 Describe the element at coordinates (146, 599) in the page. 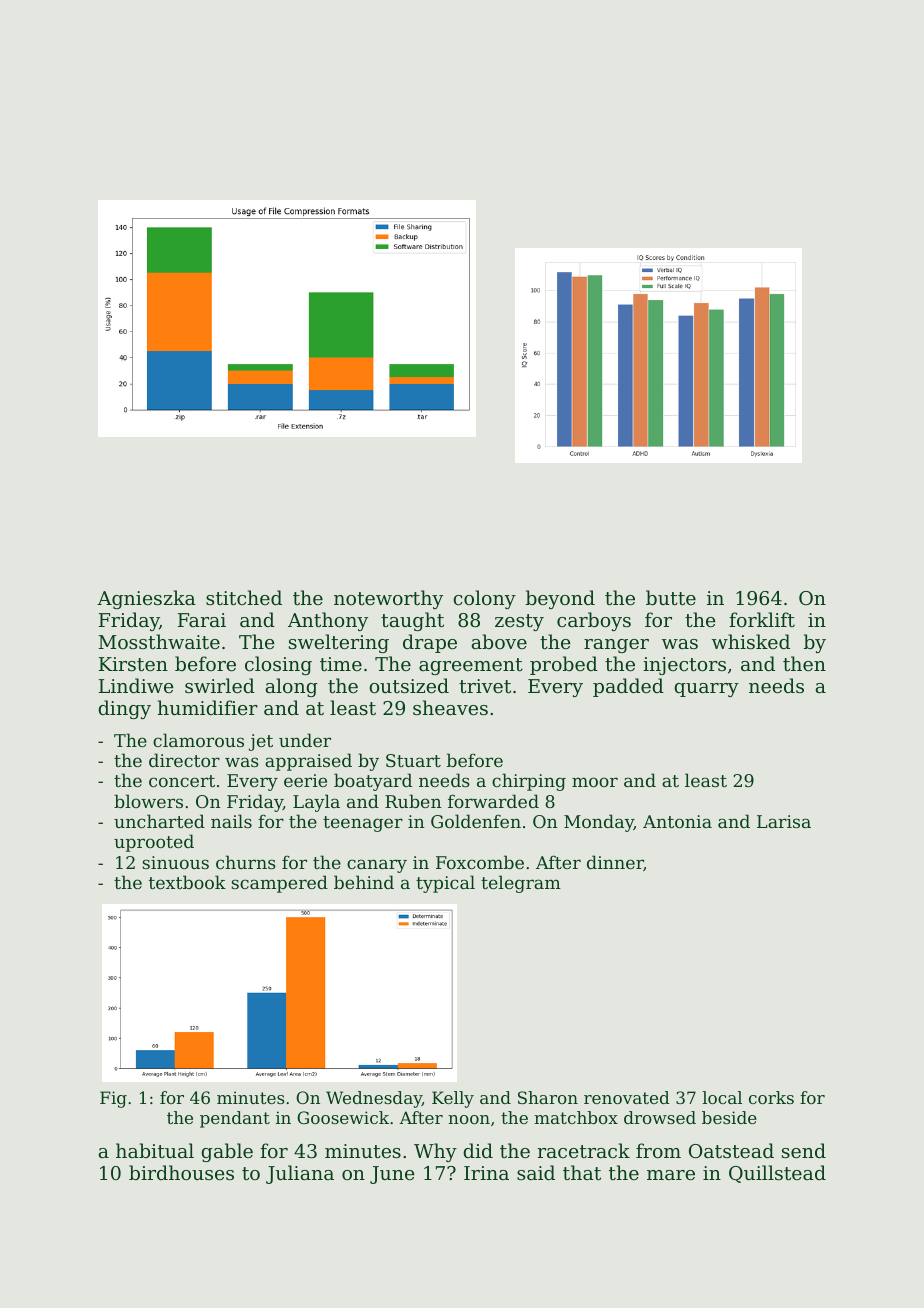

I see `Agnieszka` at that location.
